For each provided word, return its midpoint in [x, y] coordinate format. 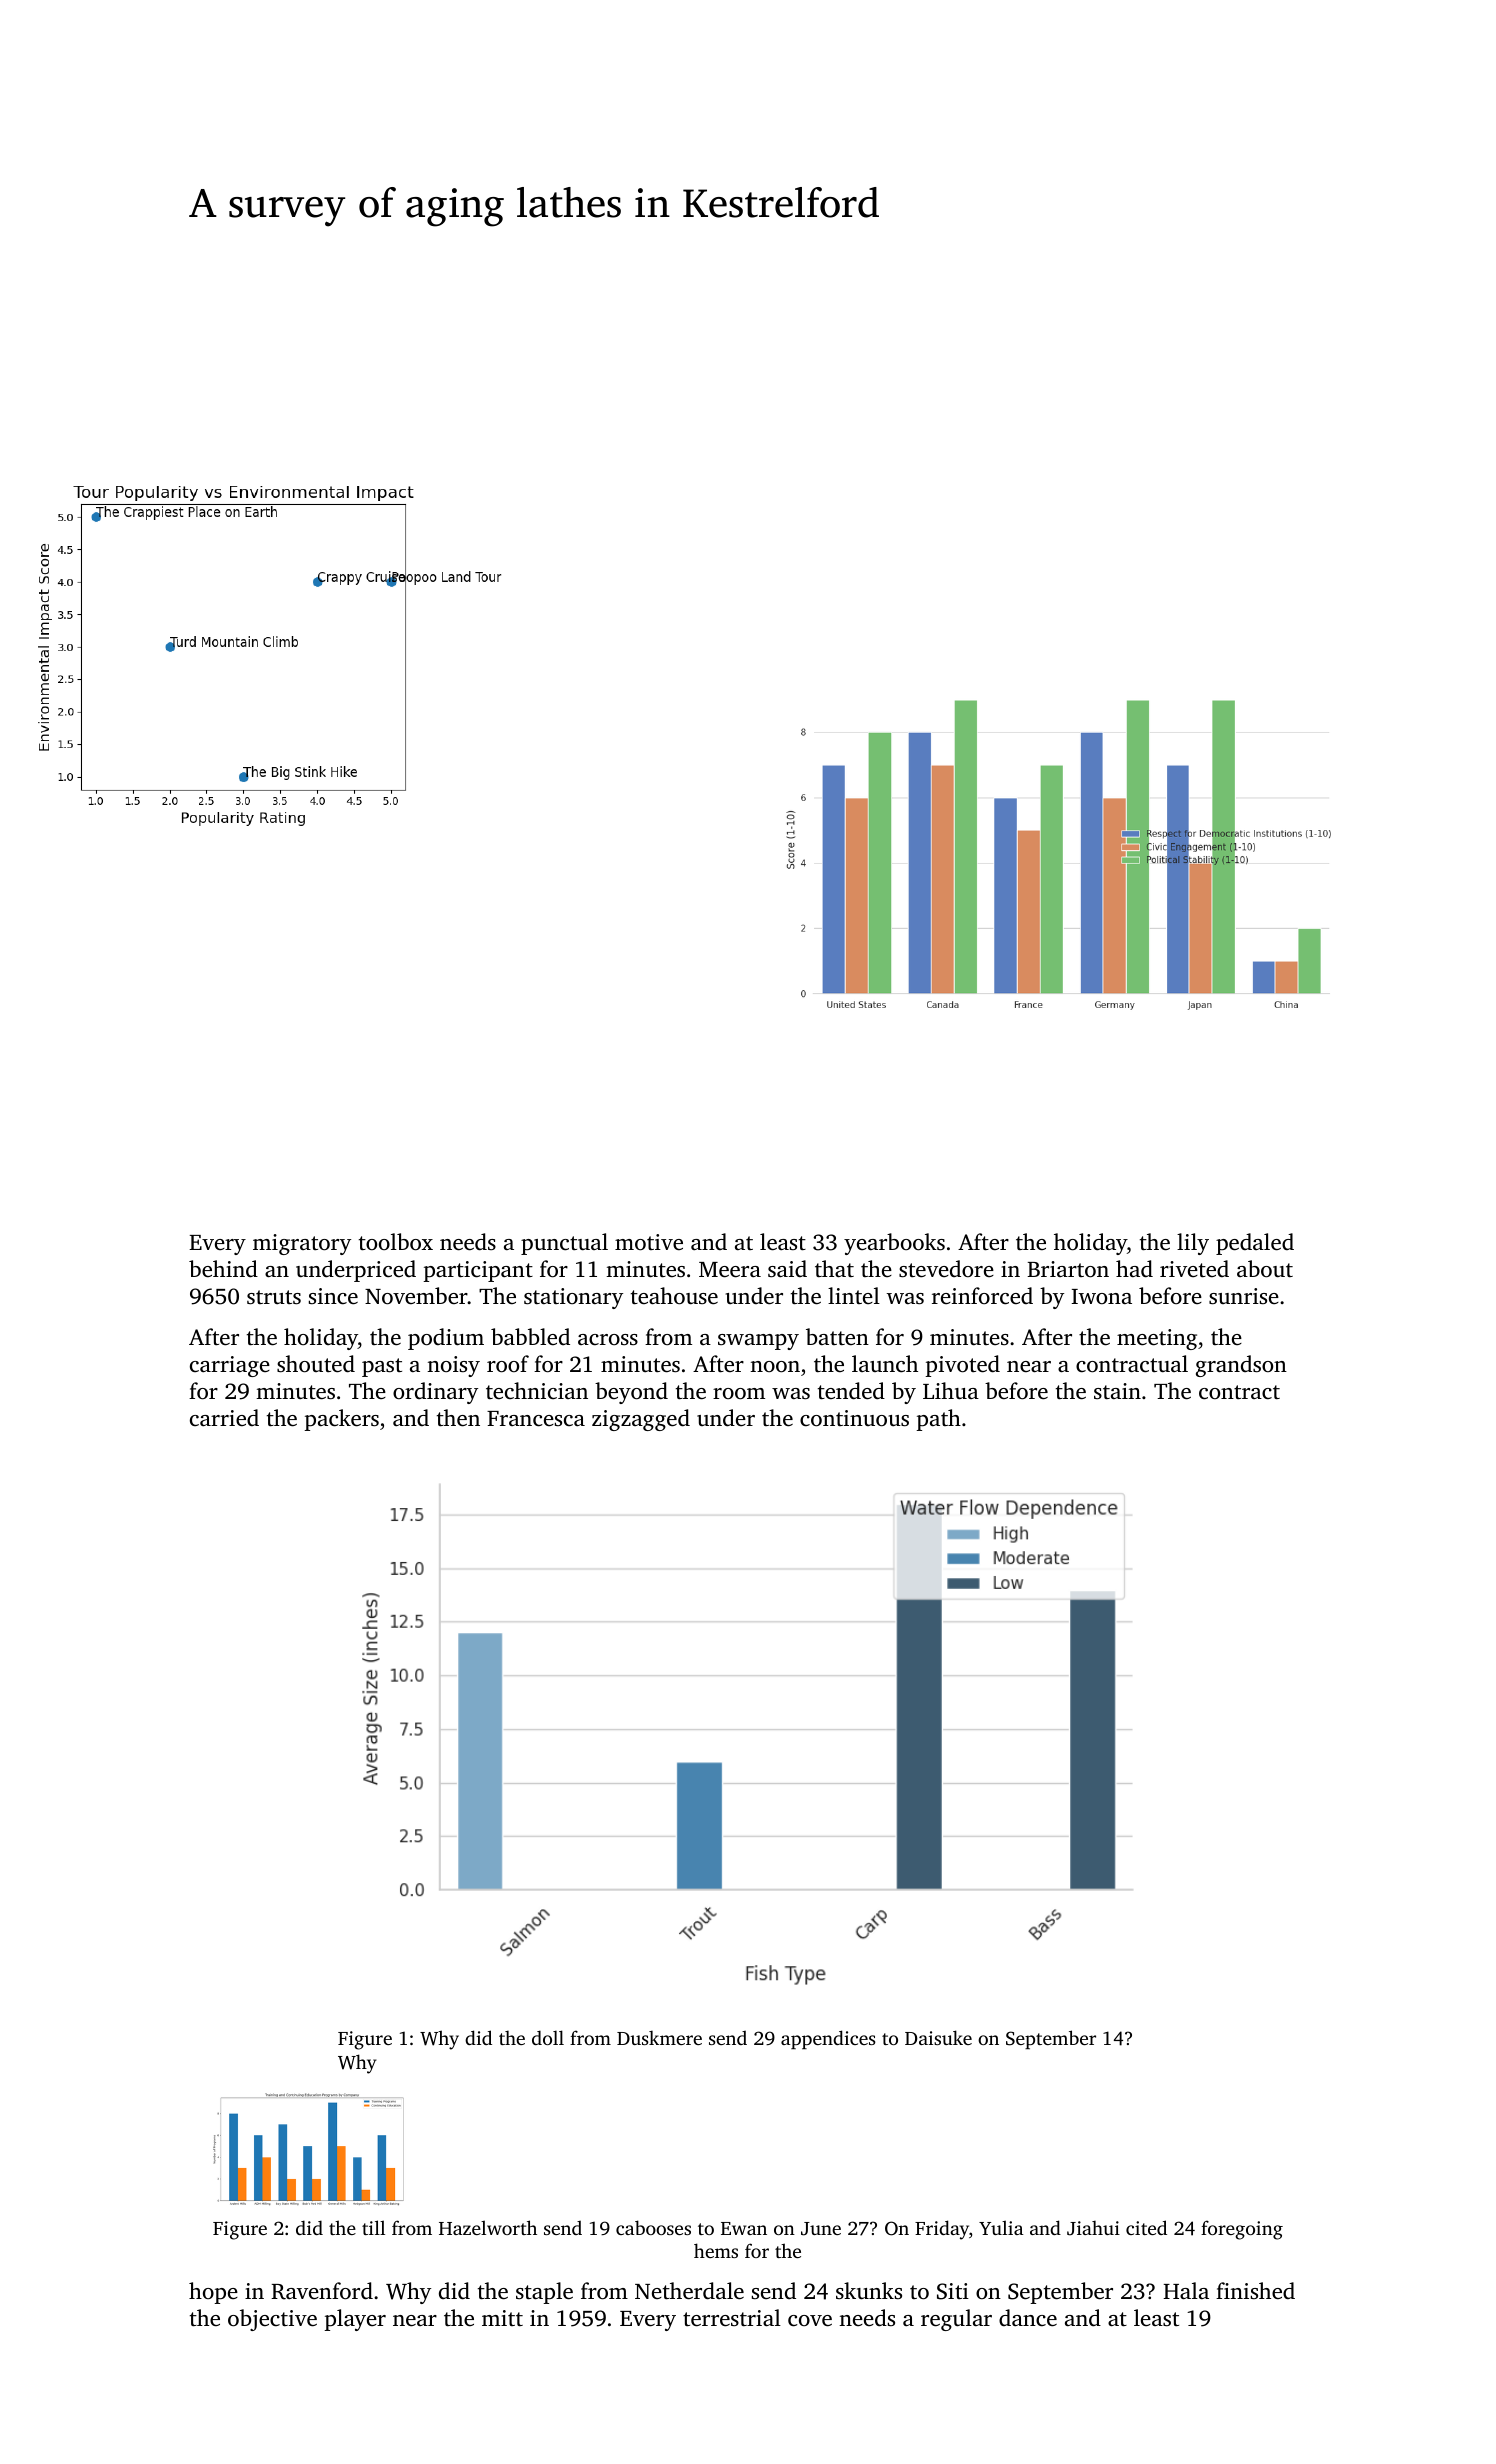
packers [341, 1420]
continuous [854, 1418]
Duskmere [659, 2037]
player [355, 2320]
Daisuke [938, 2037]
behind [223, 1269]
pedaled [1255, 1244]
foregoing [1242, 2230]
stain [1117, 1391]
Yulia [1001, 2227]
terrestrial [732, 2318]
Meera [730, 1270]
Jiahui [1093, 2228]
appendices [828, 2039]
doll [548, 2037]
